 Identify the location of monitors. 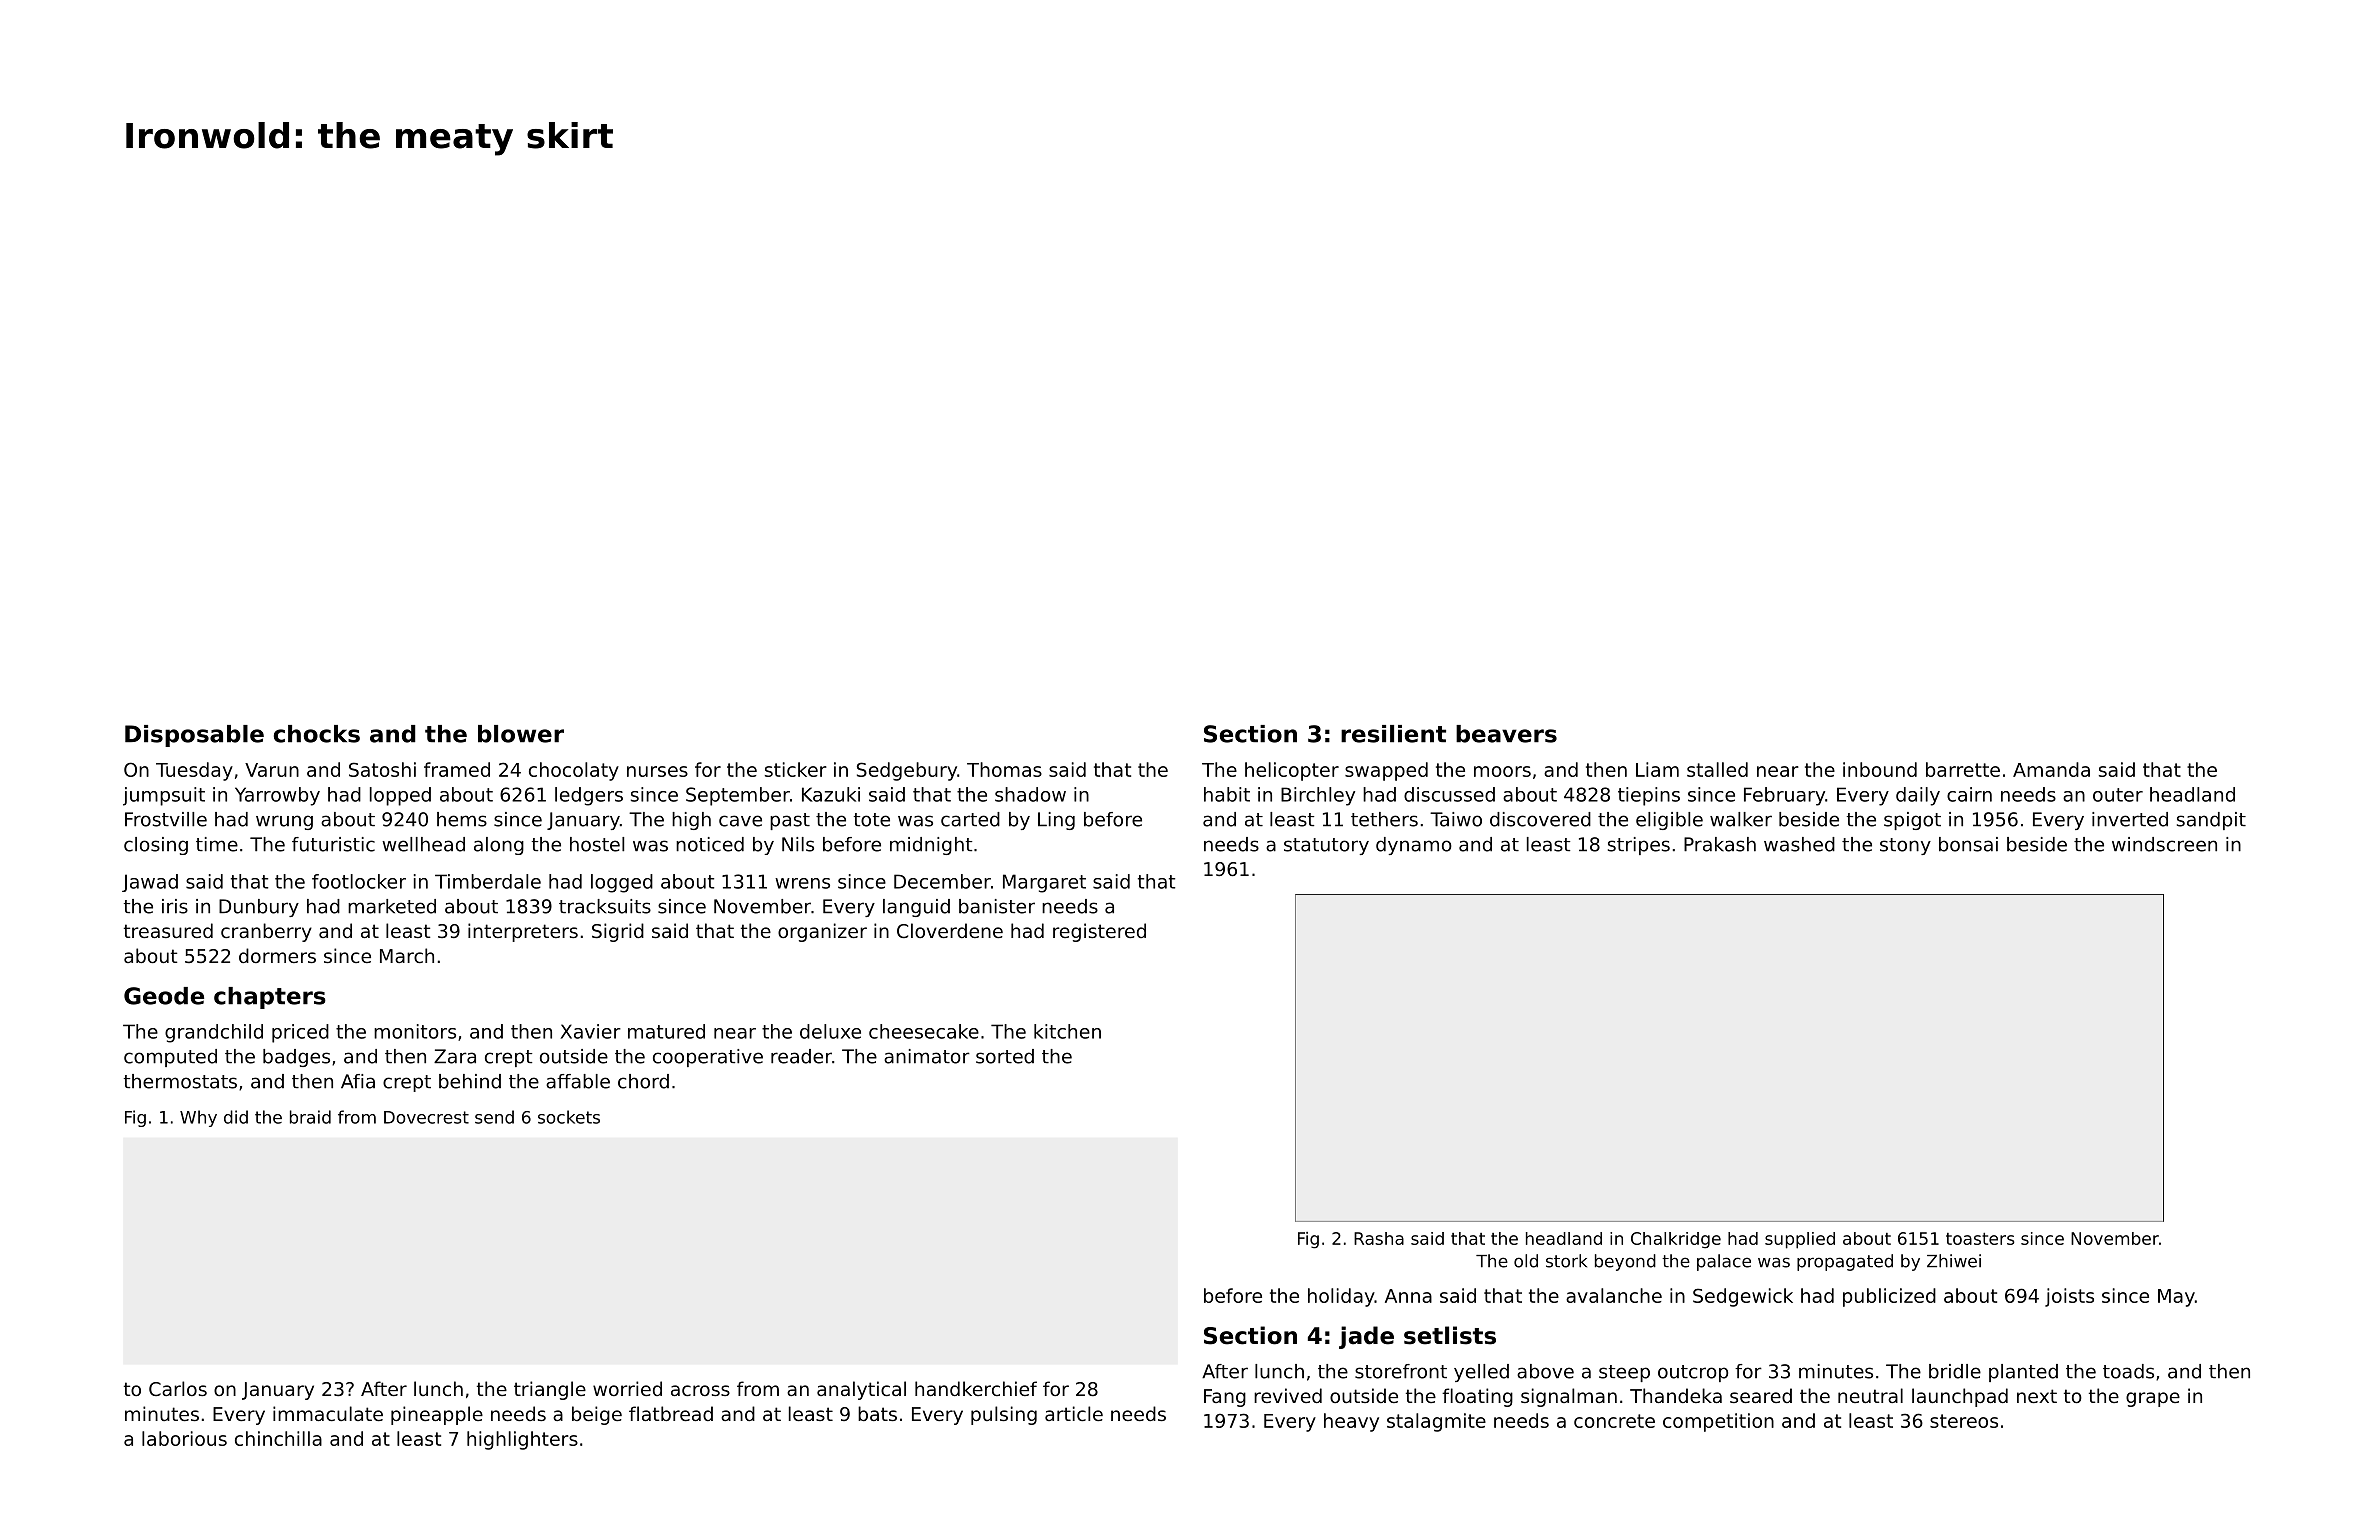
(415, 1031).
